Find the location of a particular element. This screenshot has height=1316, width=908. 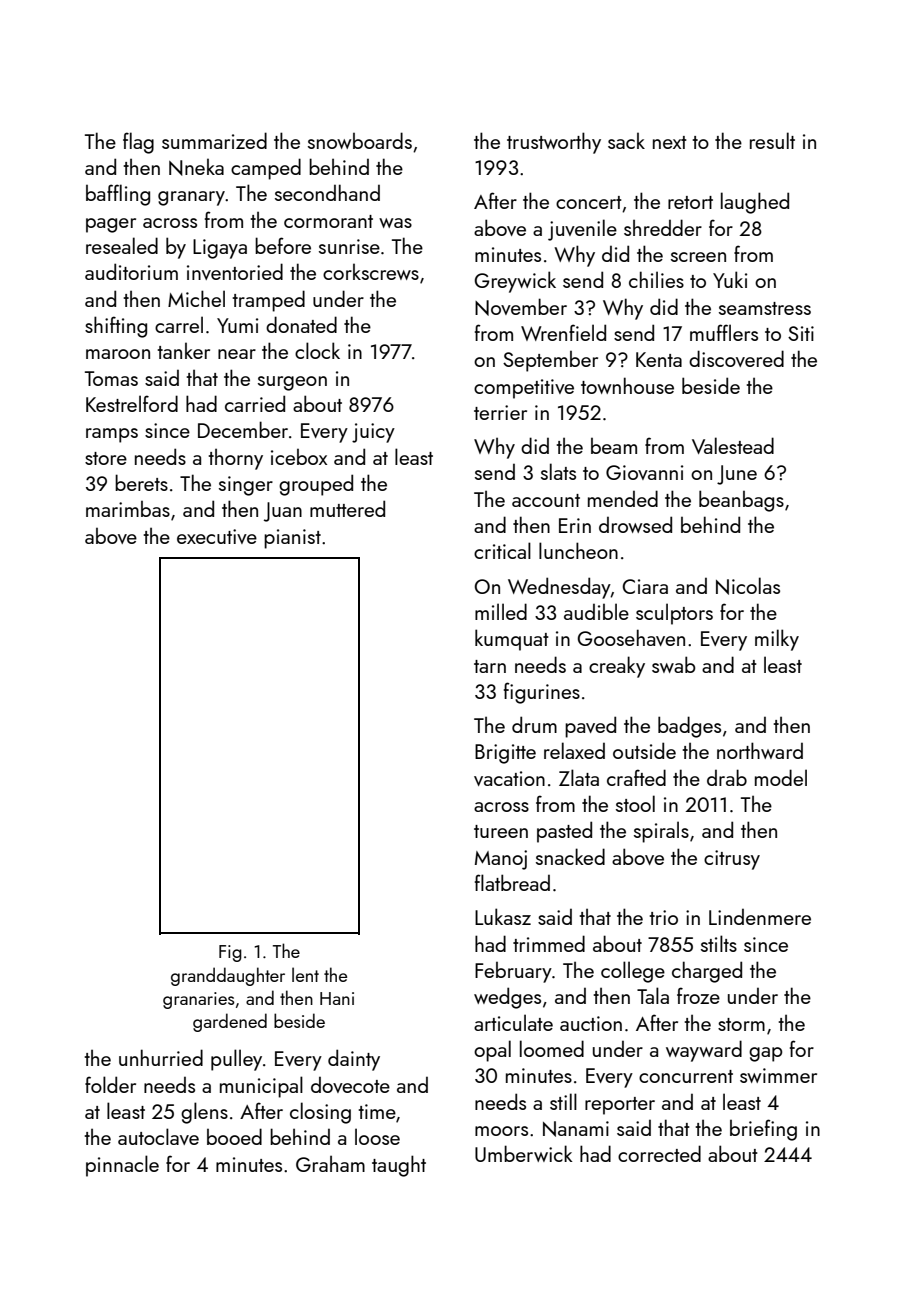

critical is located at coordinates (502, 550).
